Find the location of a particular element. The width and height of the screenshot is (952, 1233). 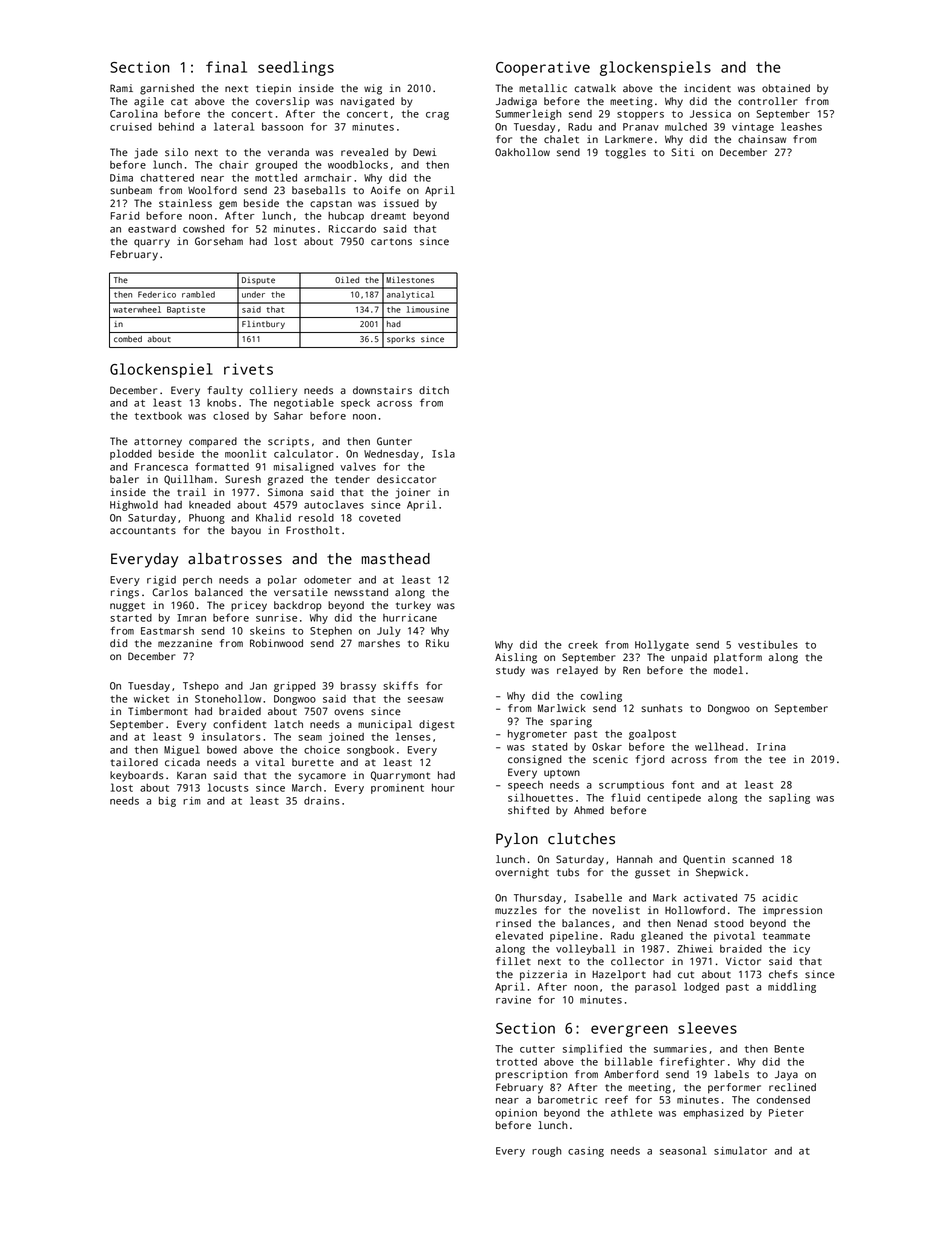

stated is located at coordinates (549, 747).
